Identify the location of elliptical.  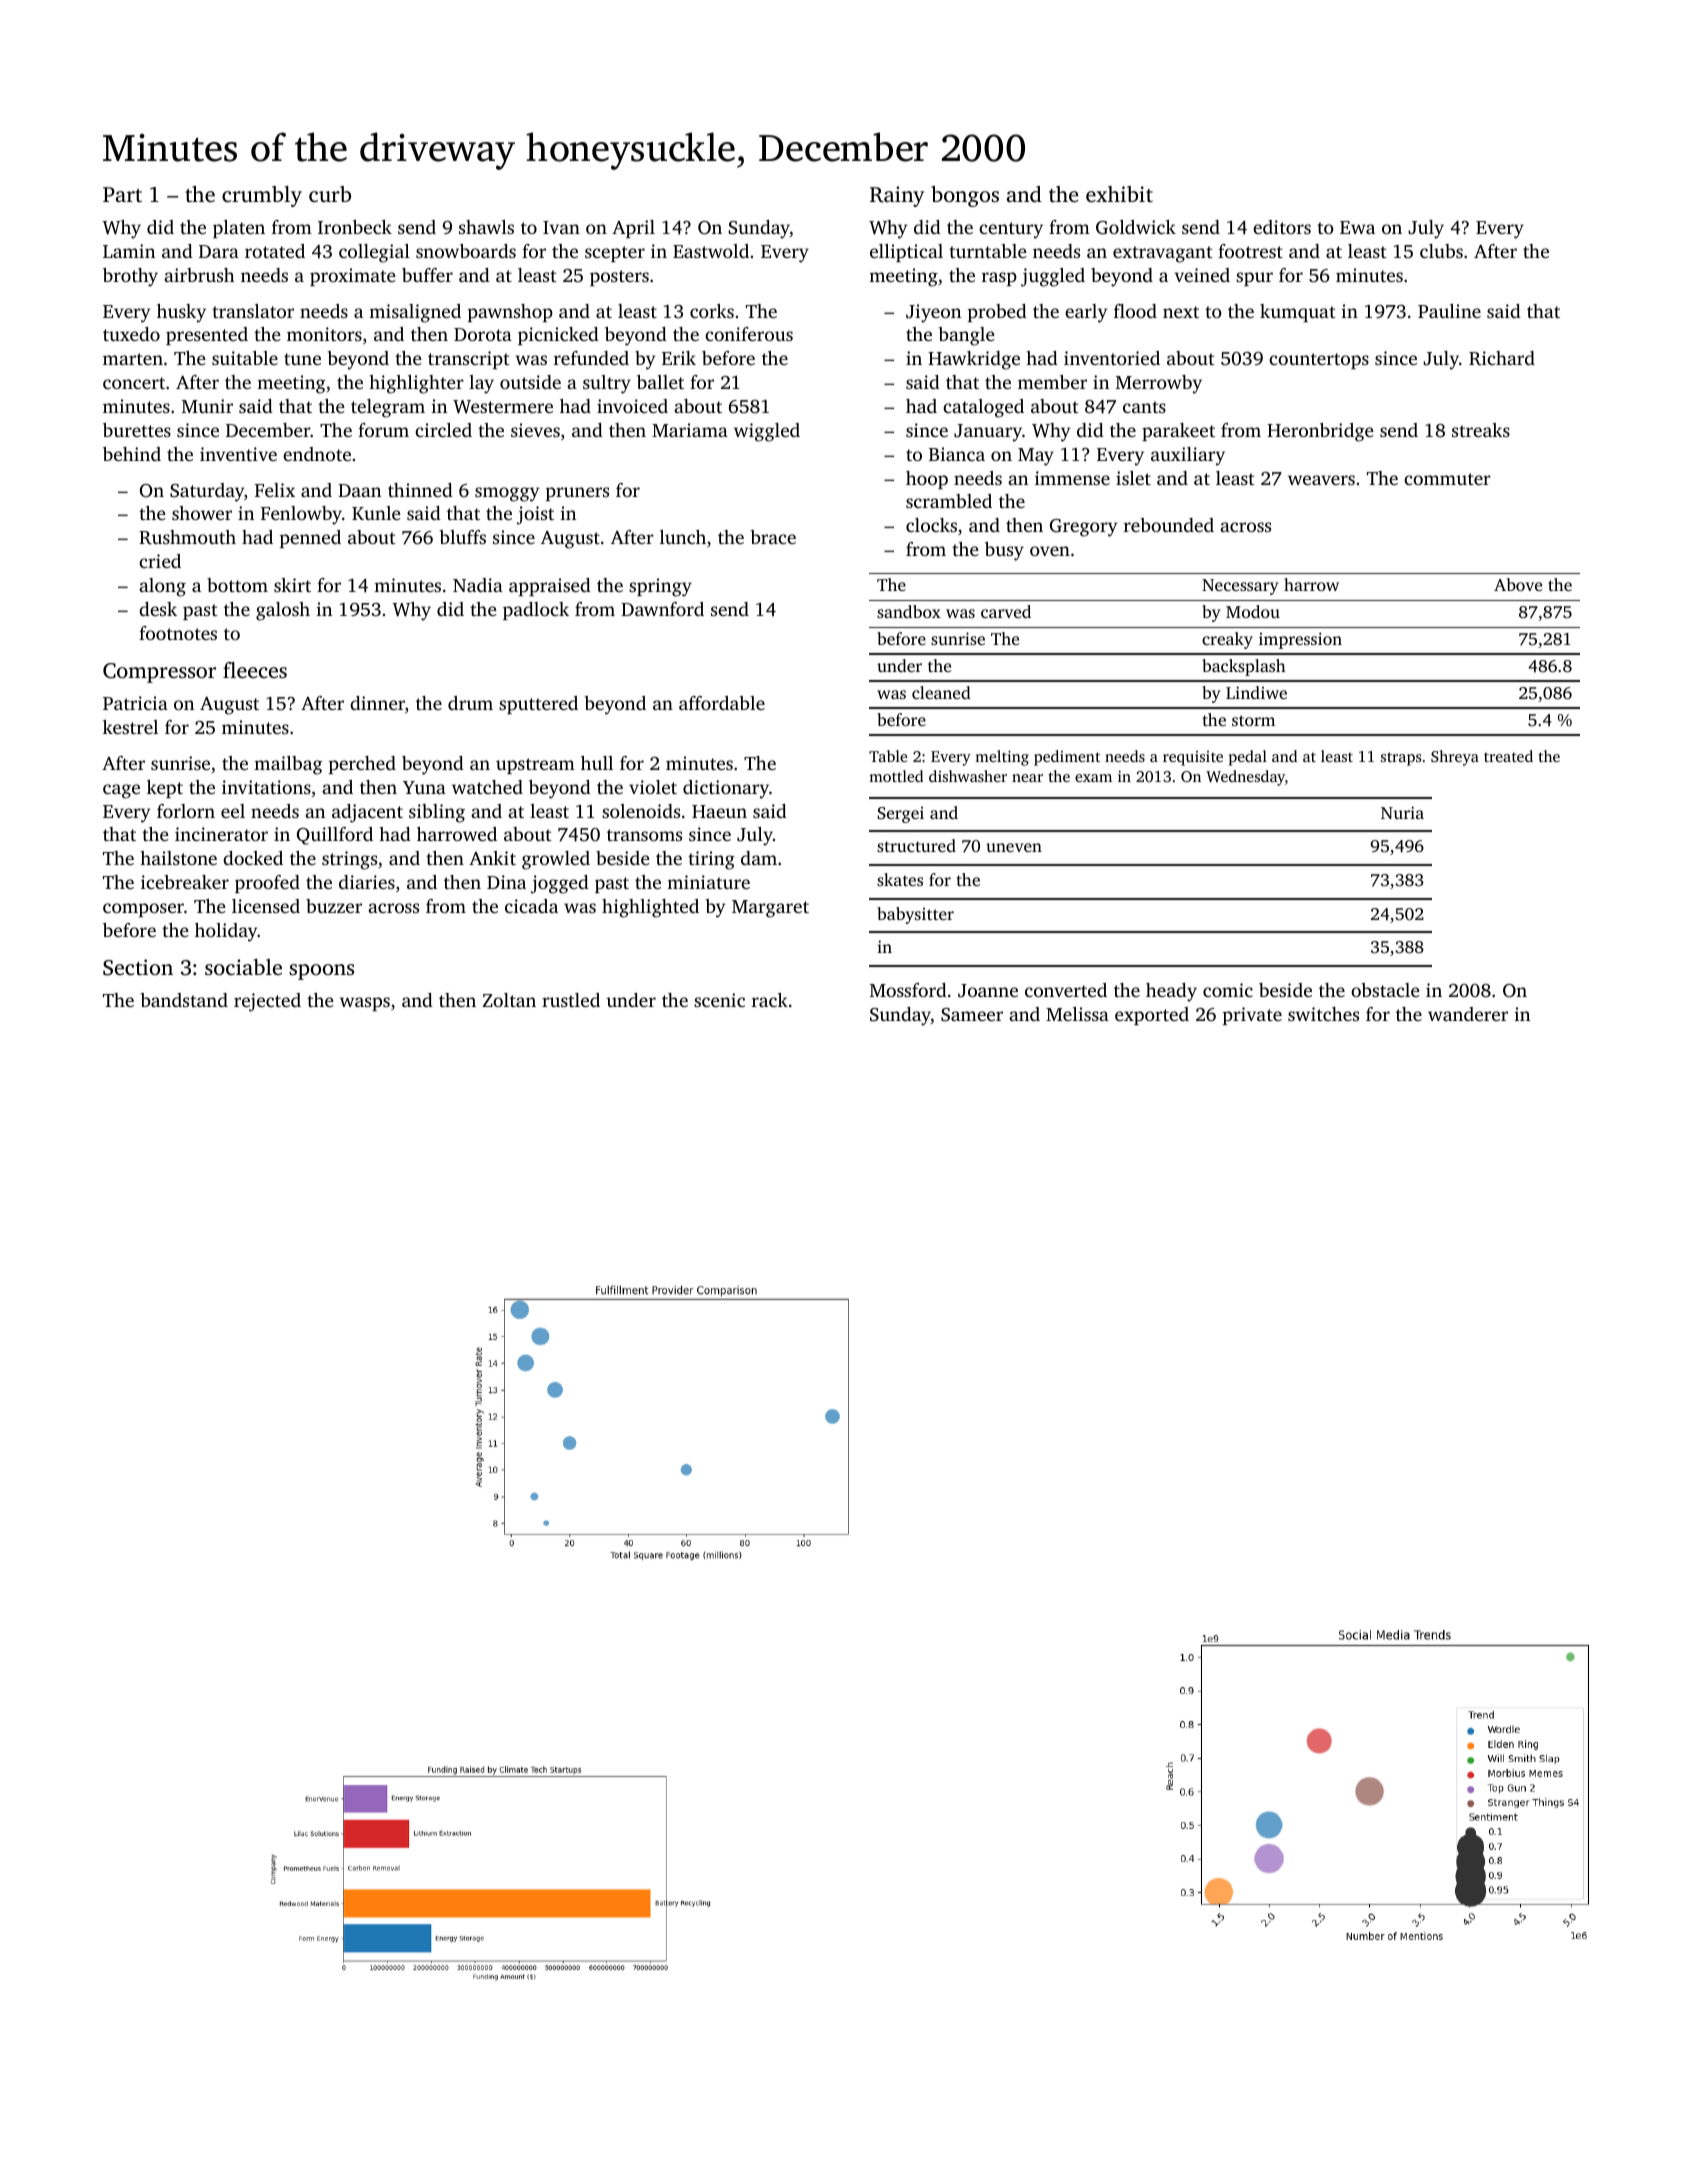
(906, 253).
